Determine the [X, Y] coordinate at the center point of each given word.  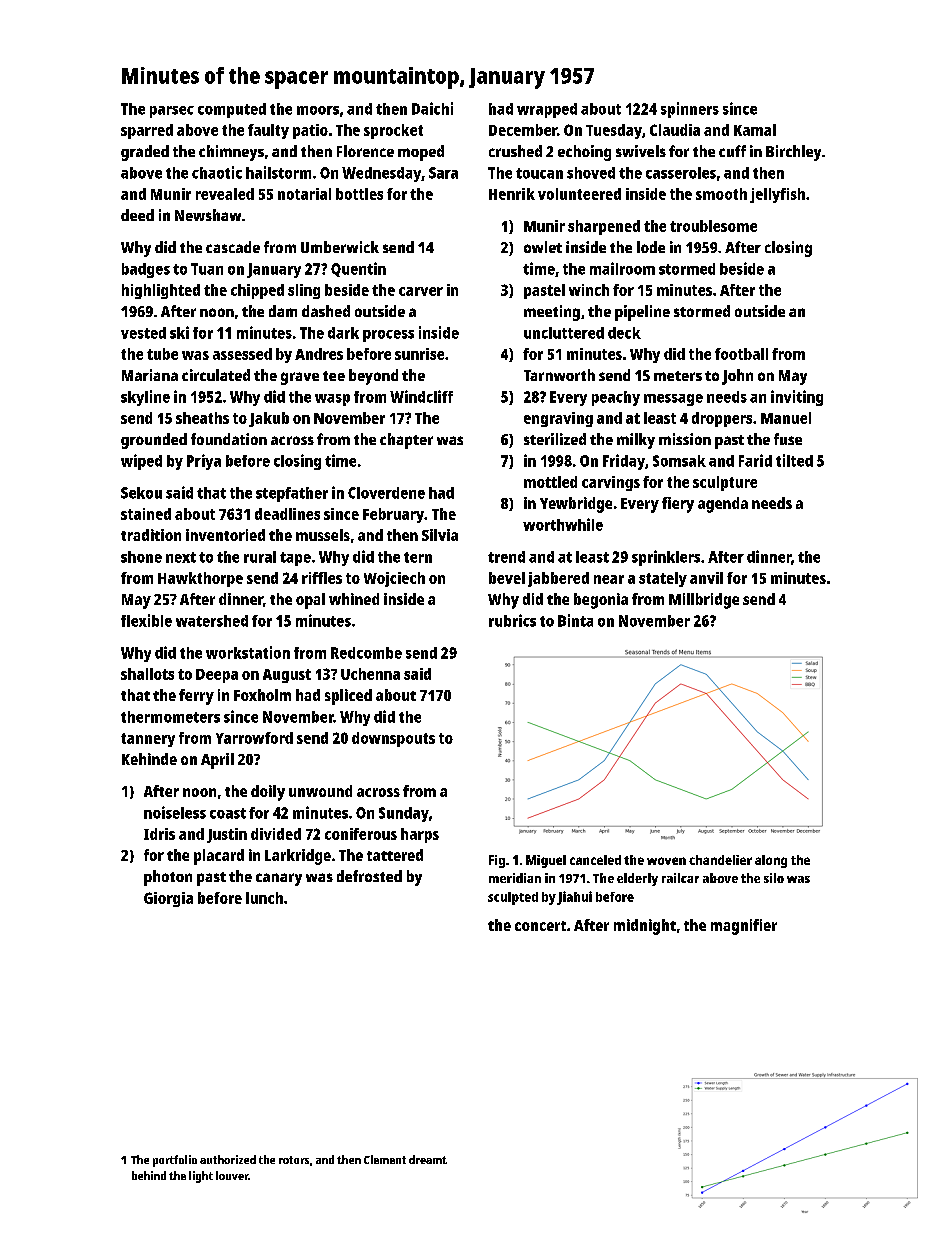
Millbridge [704, 601]
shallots [147, 674]
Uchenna [370, 674]
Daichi [432, 108]
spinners [690, 110]
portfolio [175, 1161]
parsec [172, 112]
